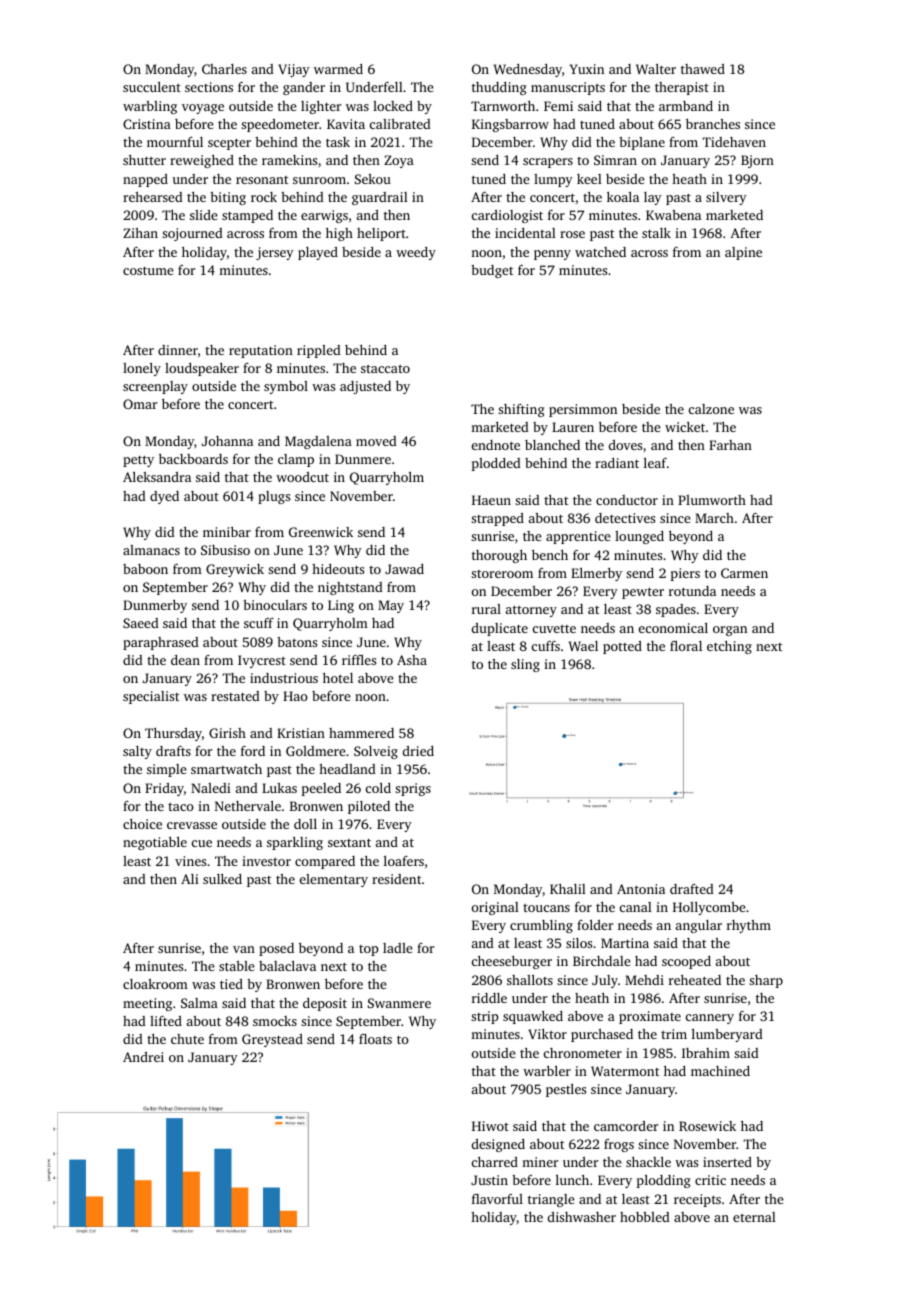  What do you see at coordinates (142, 824) in the screenshot?
I see `choice` at bounding box center [142, 824].
